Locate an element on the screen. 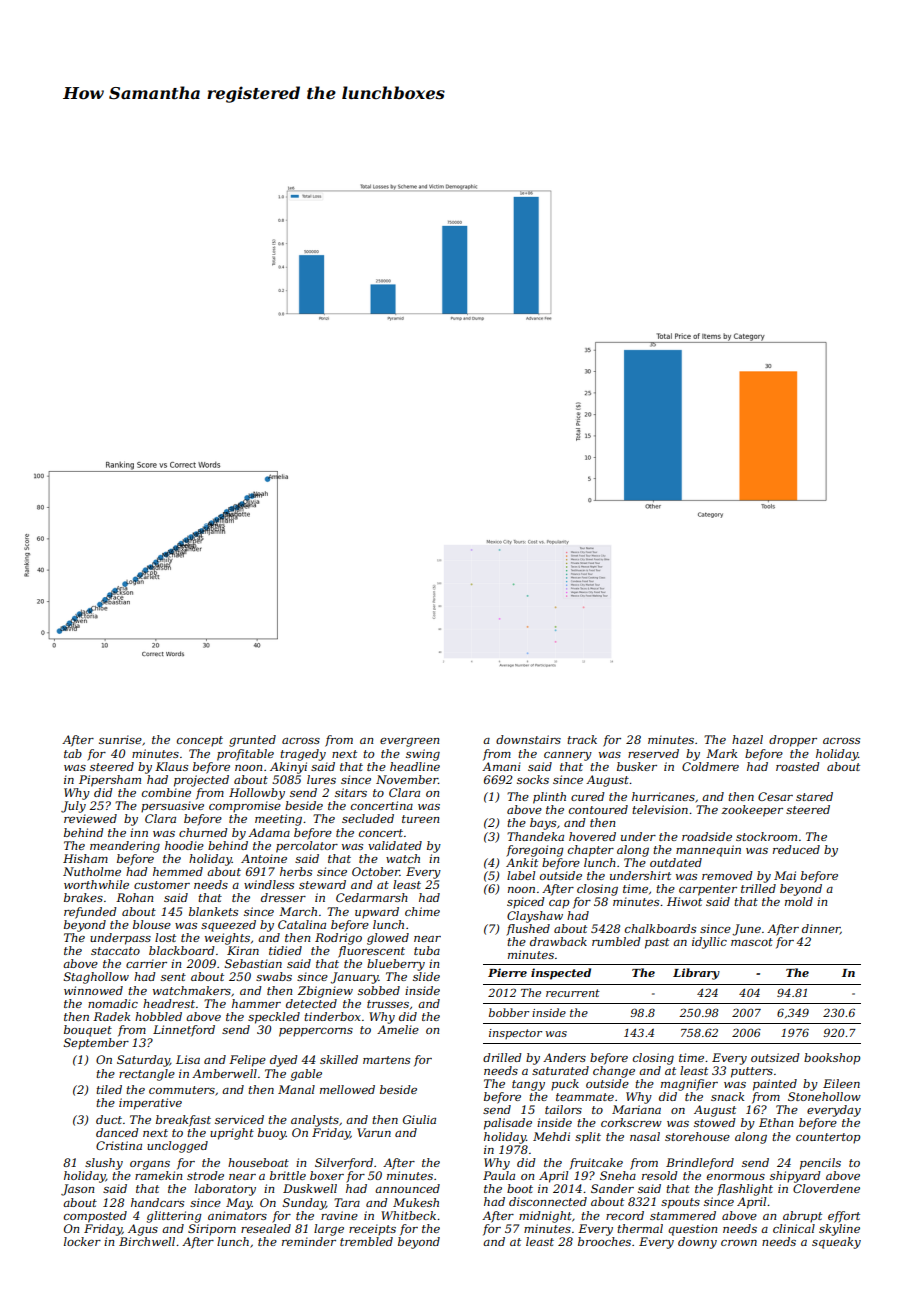 This screenshot has width=924, height=1308. Mai is located at coordinates (785, 875).
